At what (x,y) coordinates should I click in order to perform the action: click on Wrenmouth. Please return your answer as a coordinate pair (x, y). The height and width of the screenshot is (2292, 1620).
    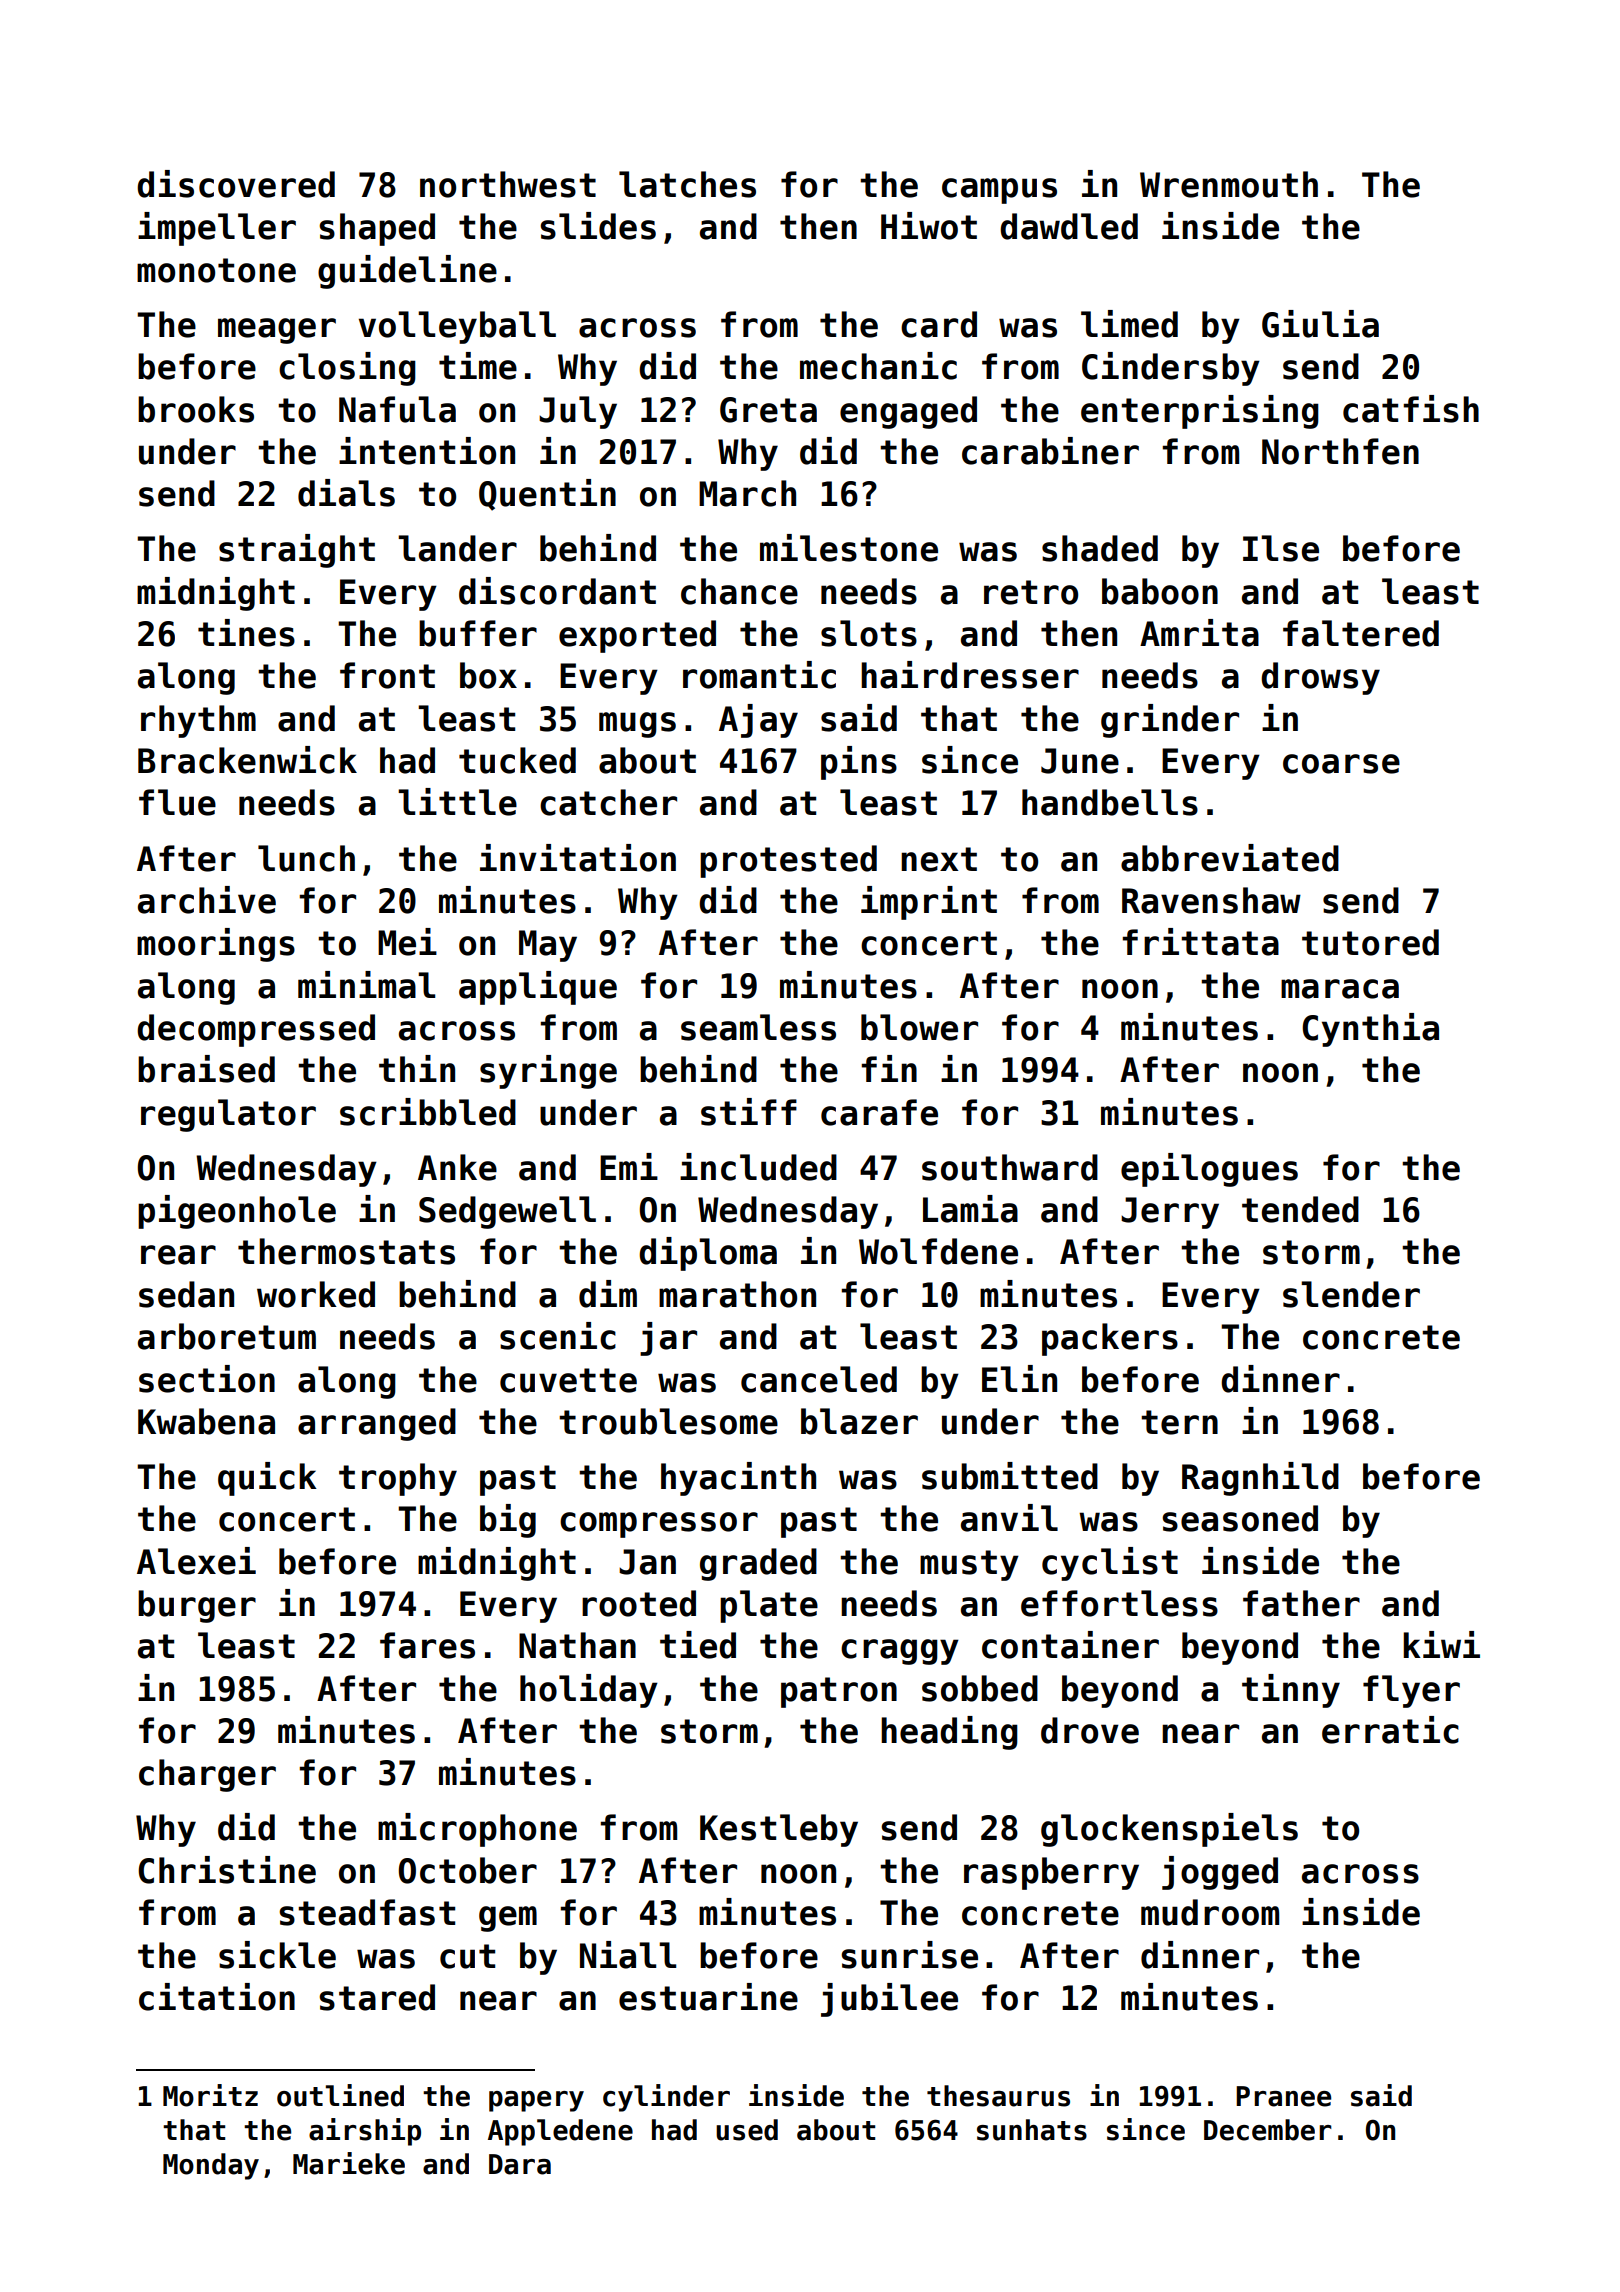
    Looking at the image, I should click on (1229, 184).
